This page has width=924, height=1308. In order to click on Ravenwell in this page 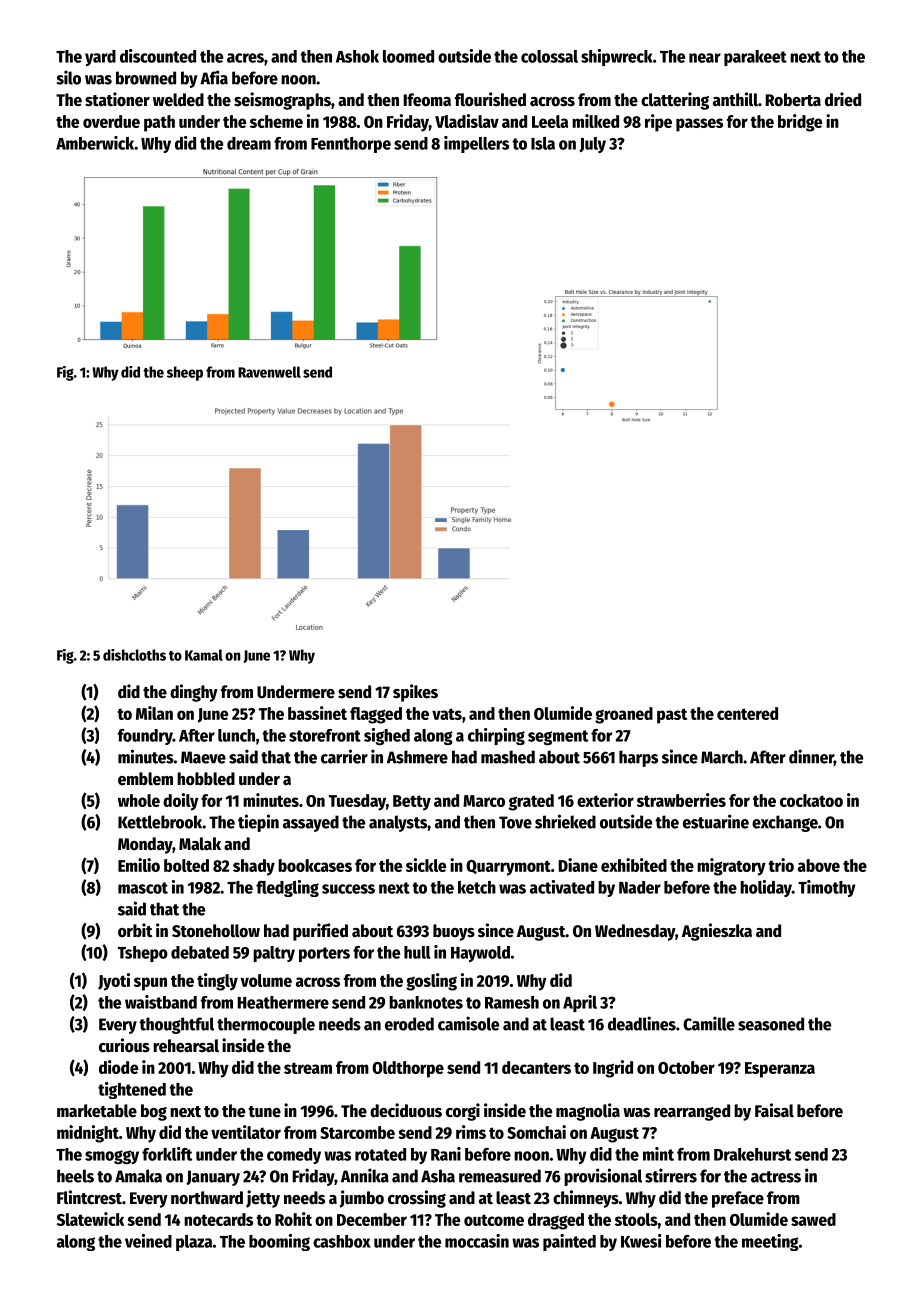, I will do `click(269, 372)`.
